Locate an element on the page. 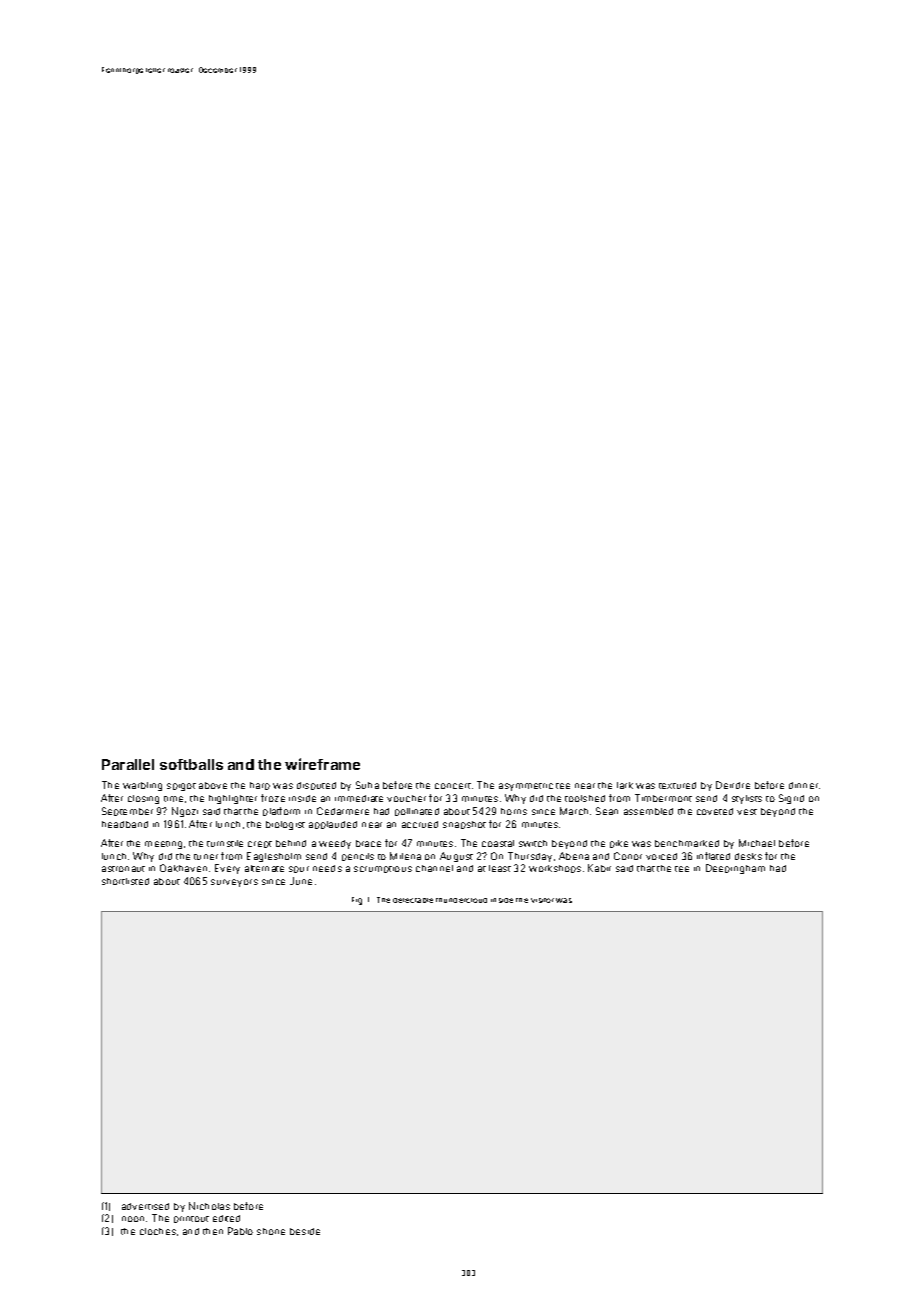 Image resolution: width=924 pixels, height=1308 pixels. shone is located at coordinates (271, 1231).
